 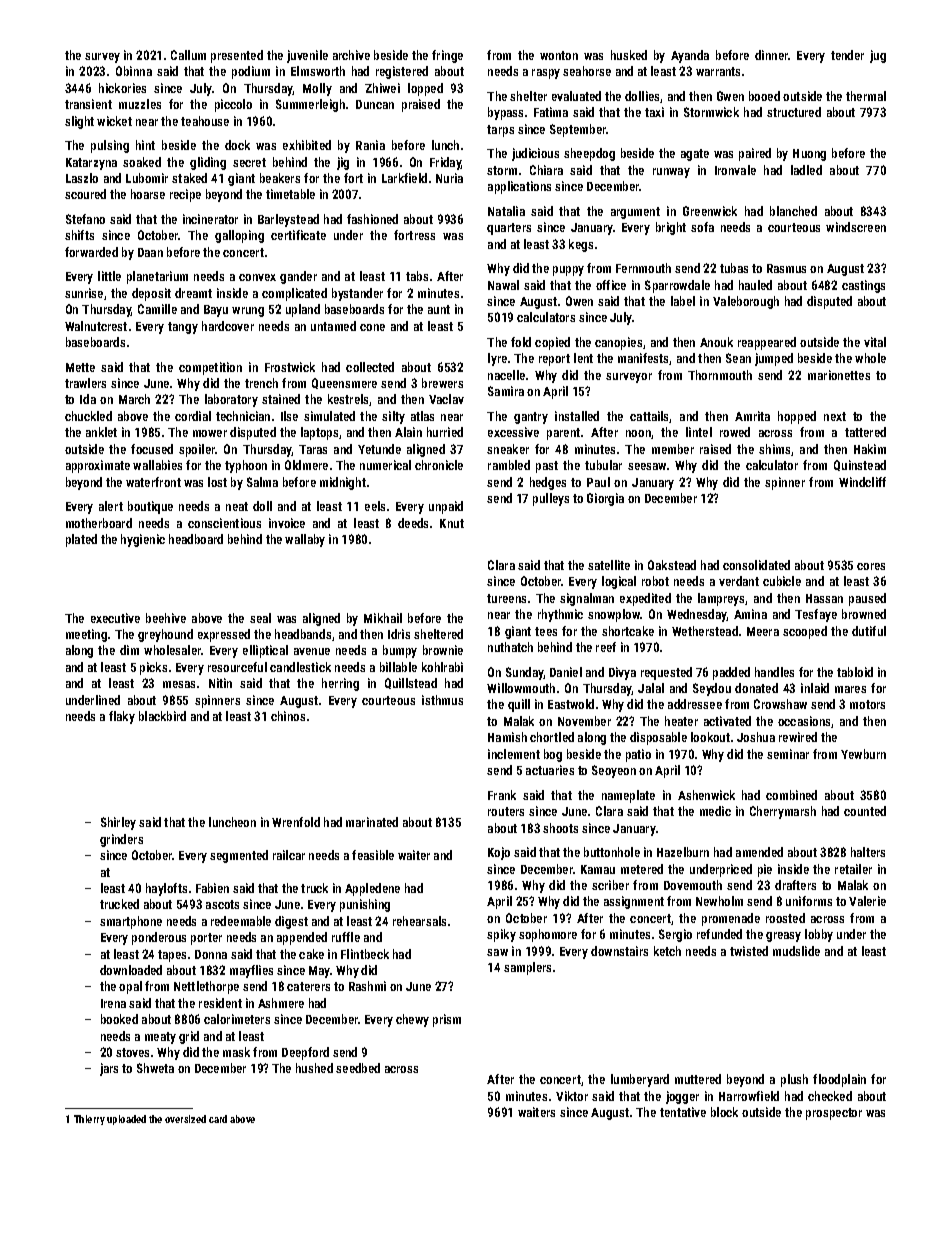 I want to click on thermal, so click(x=866, y=96).
